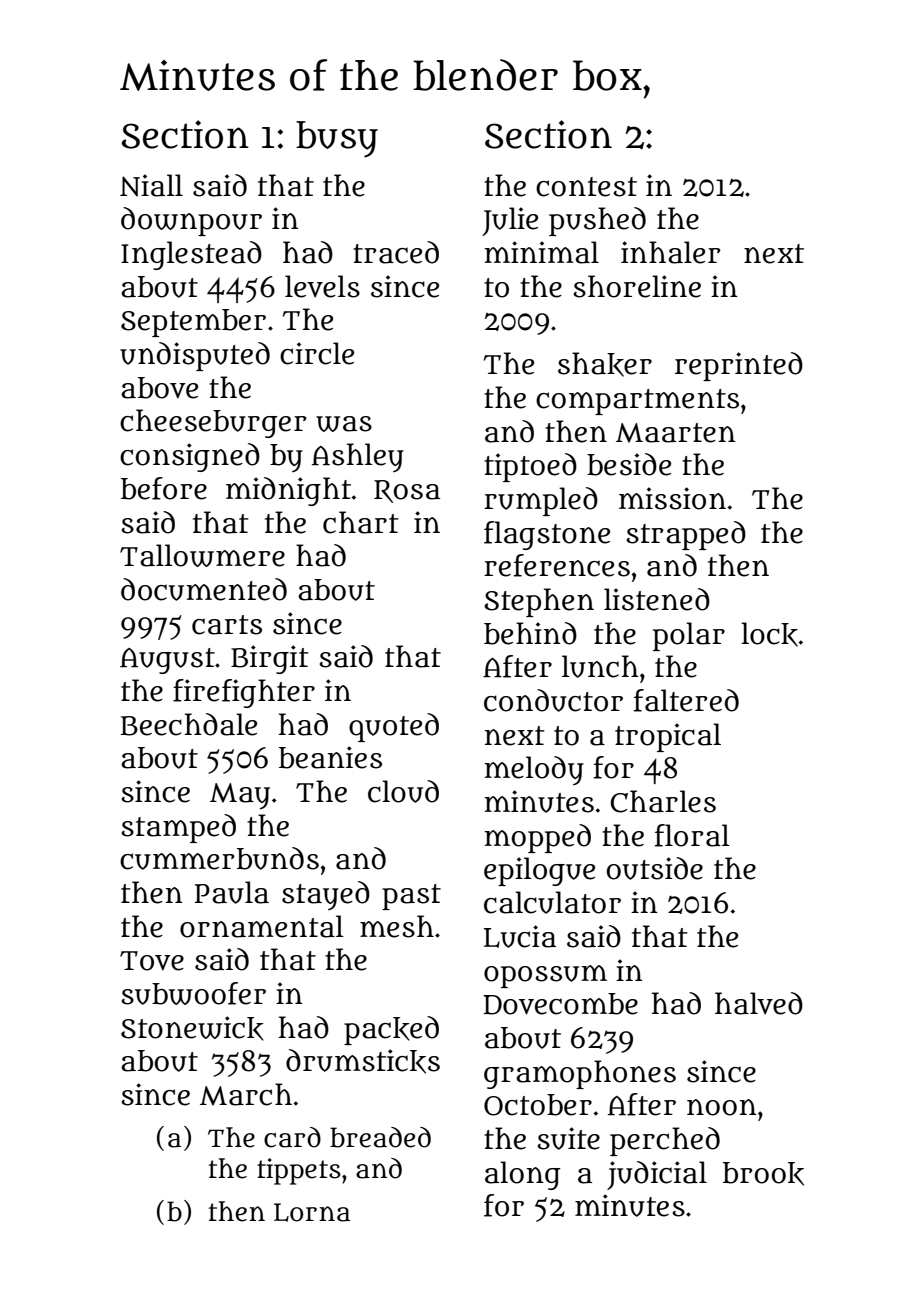 The width and height of the screenshot is (924, 1311). I want to click on Stonewick, so click(192, 1028).
